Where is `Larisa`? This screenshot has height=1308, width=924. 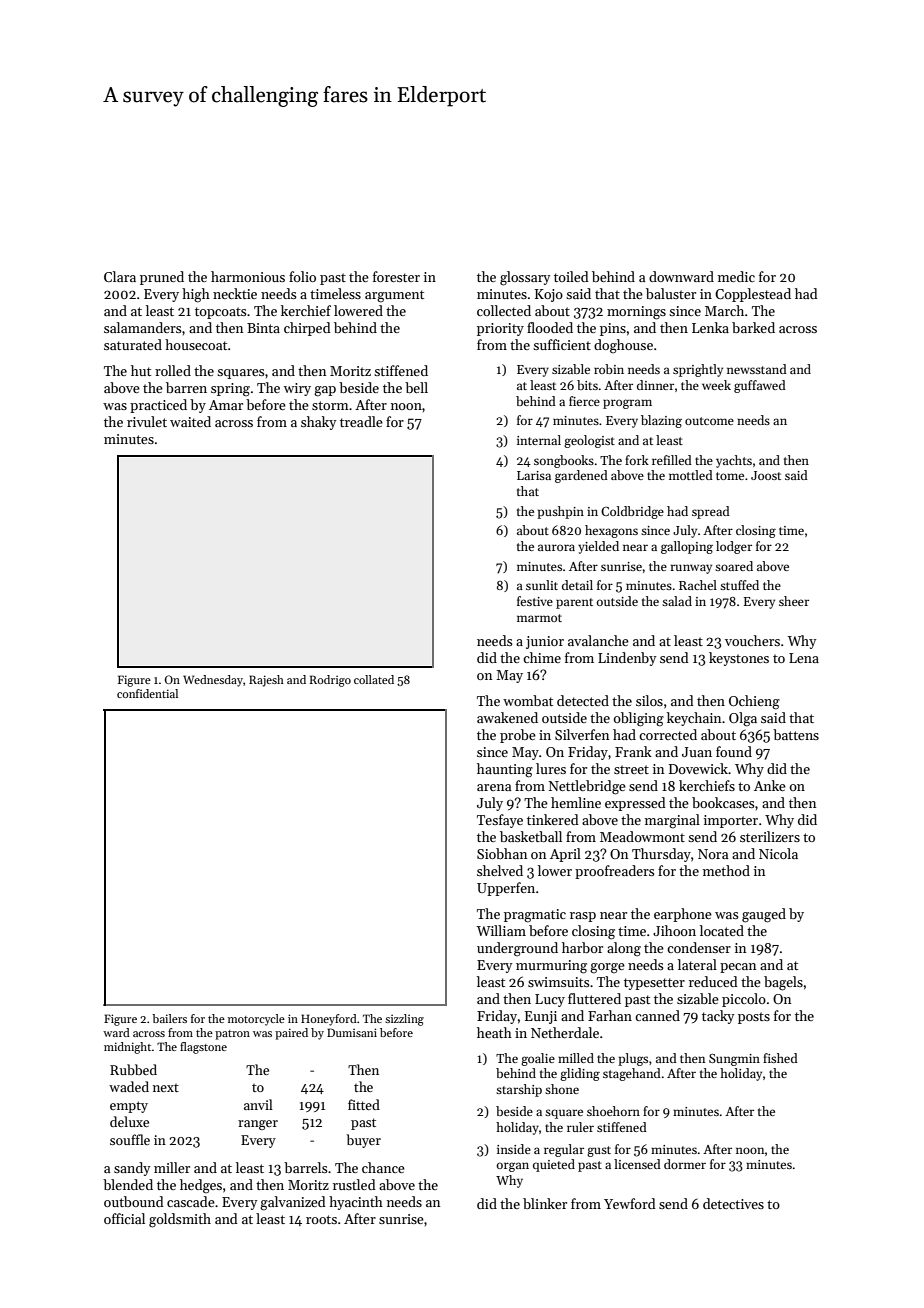 Larisa is located at coordinates (534, 475).
